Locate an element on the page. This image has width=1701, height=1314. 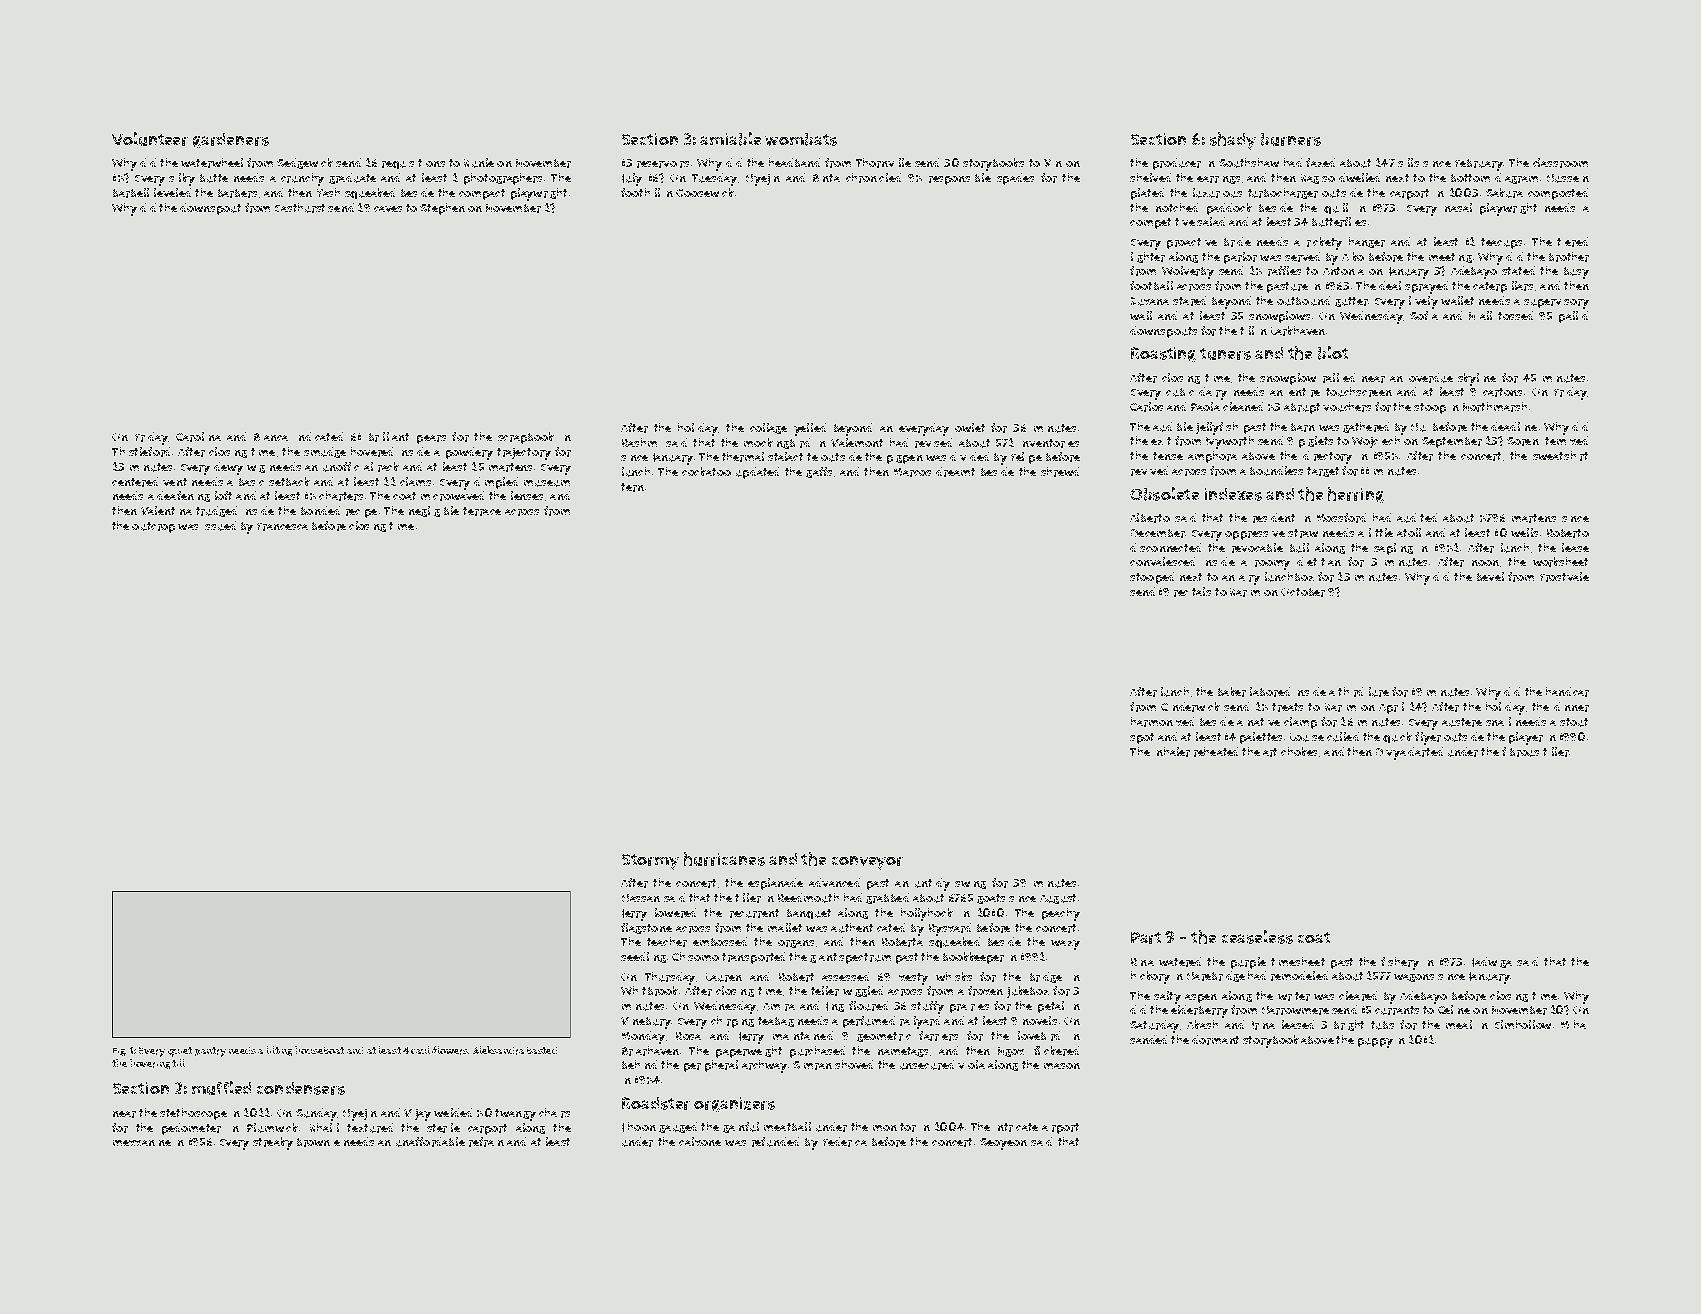
Bianca is located at coordinates (271, 437).
